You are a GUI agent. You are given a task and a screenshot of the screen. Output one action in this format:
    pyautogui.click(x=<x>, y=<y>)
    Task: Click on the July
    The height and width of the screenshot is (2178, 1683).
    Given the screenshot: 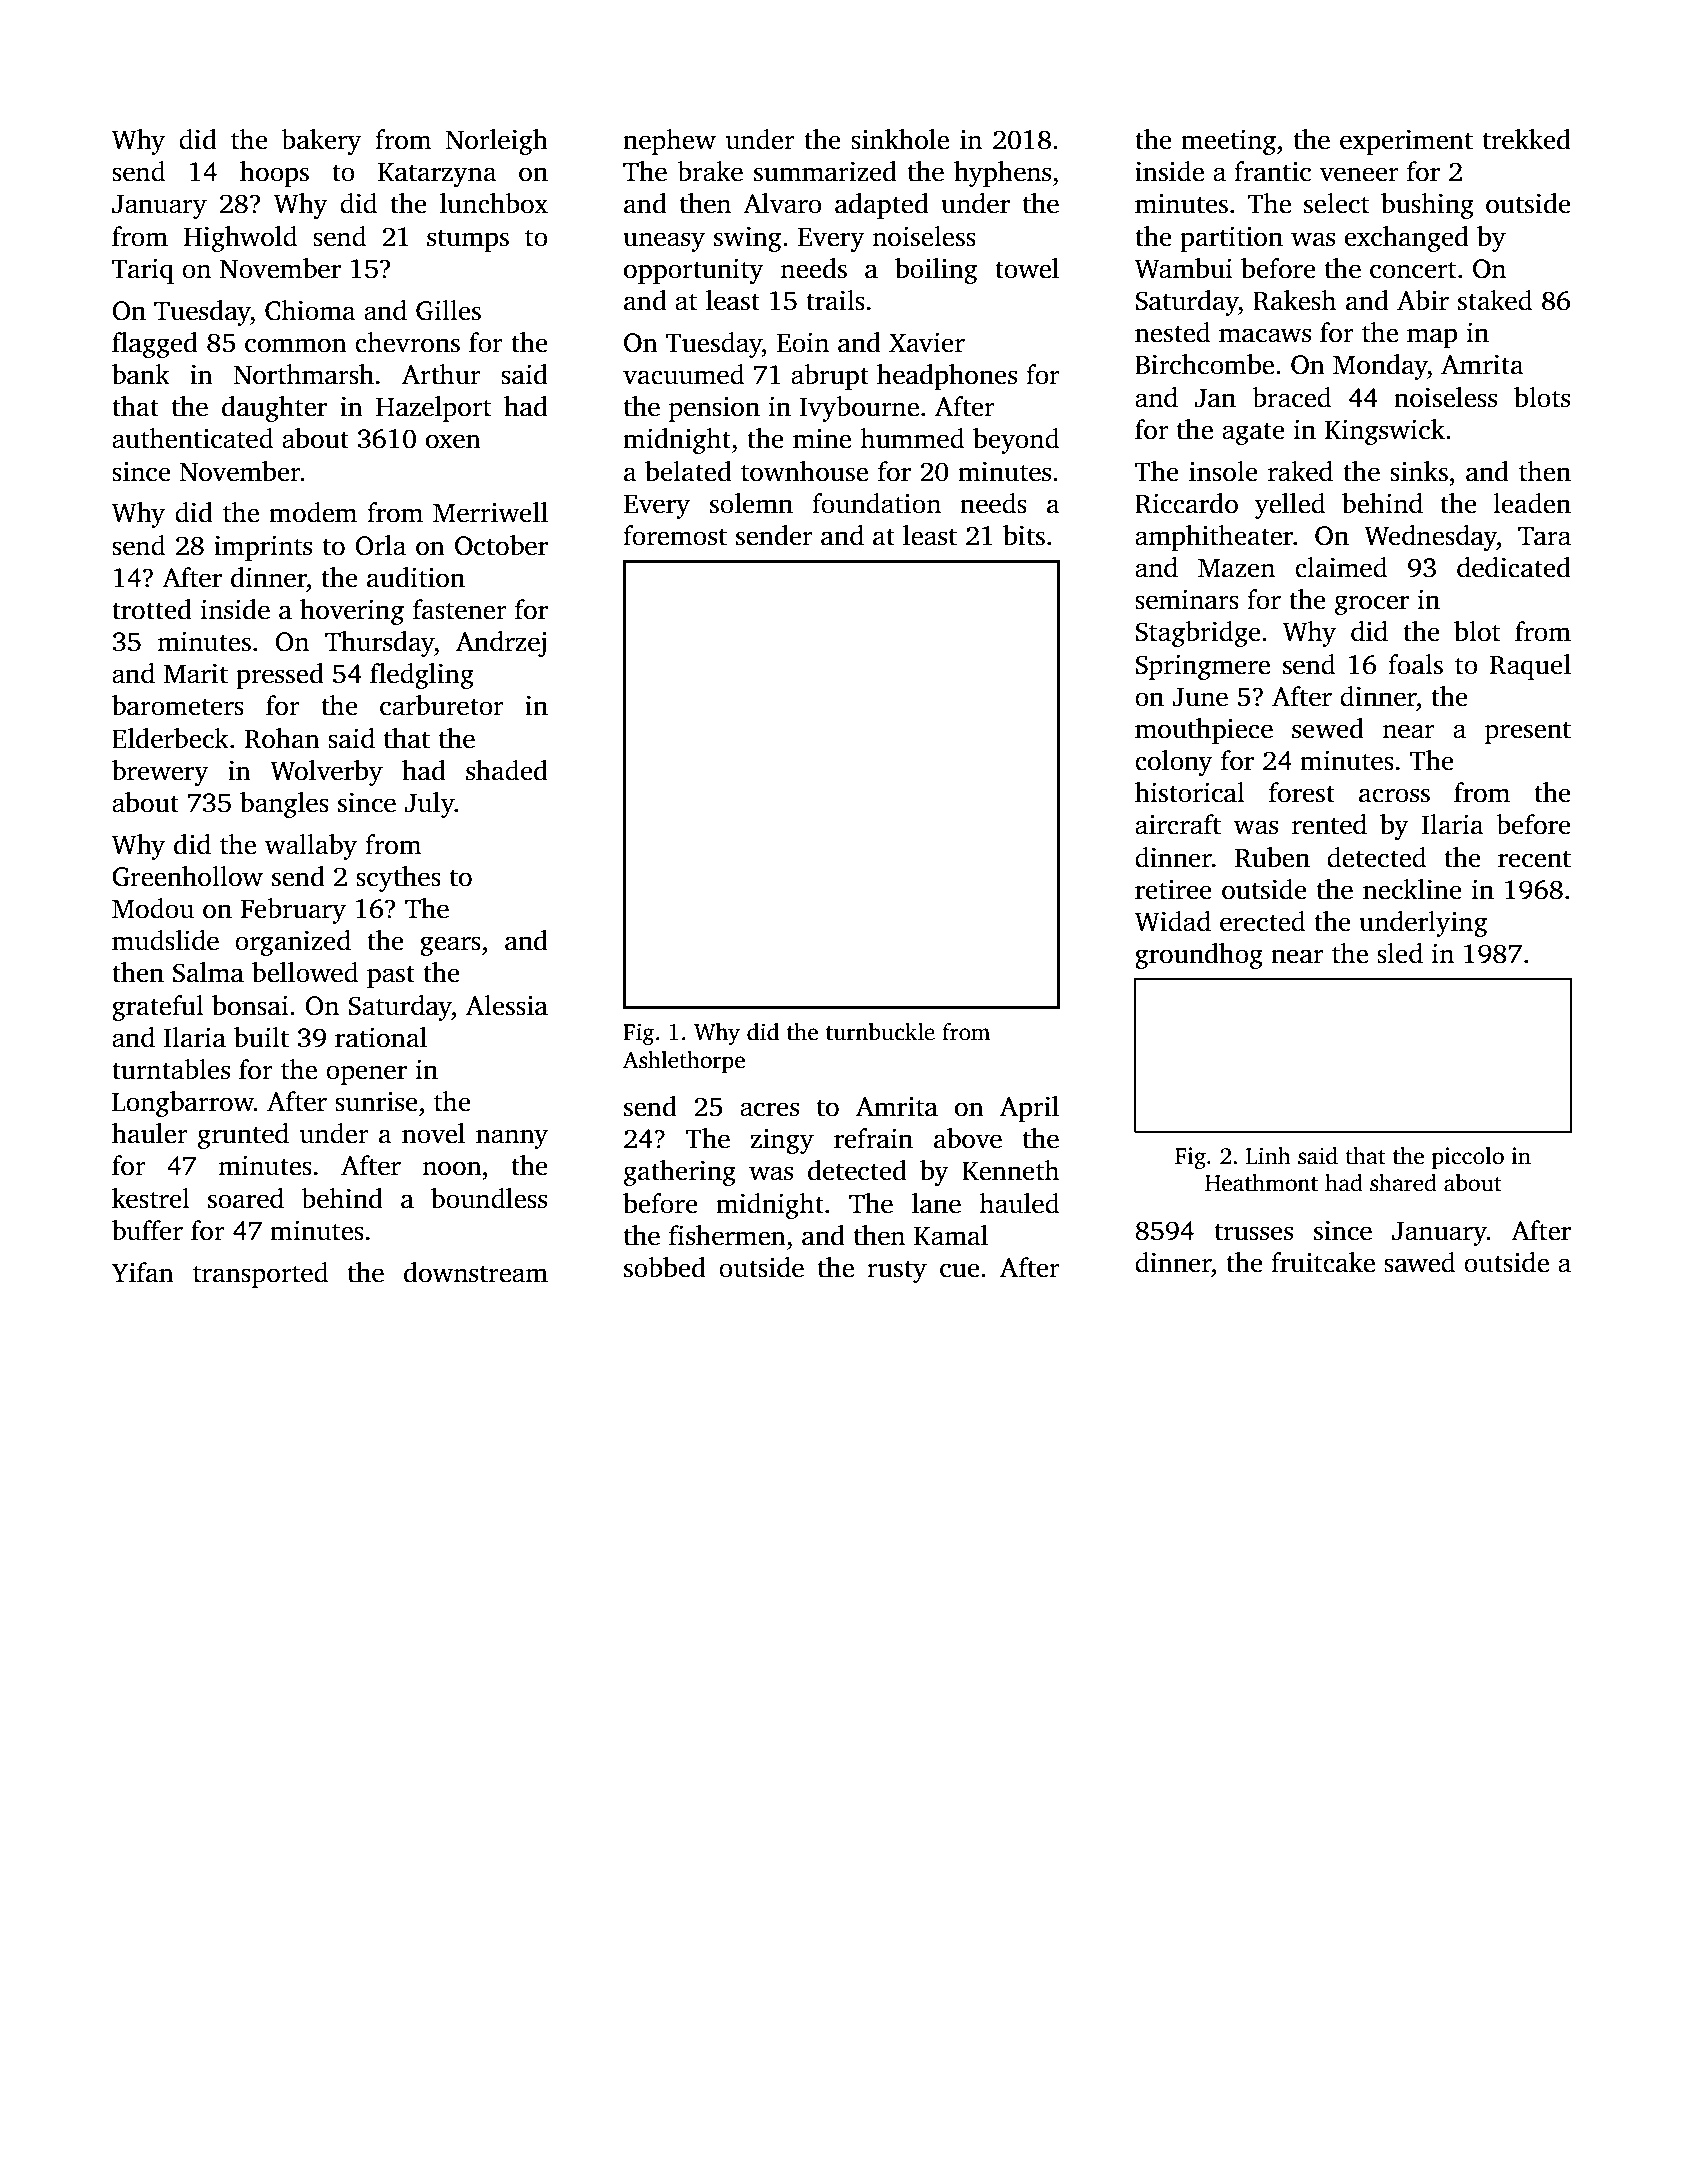 What is the action you would take?
    pyautogui.click(x=430, y=805)
